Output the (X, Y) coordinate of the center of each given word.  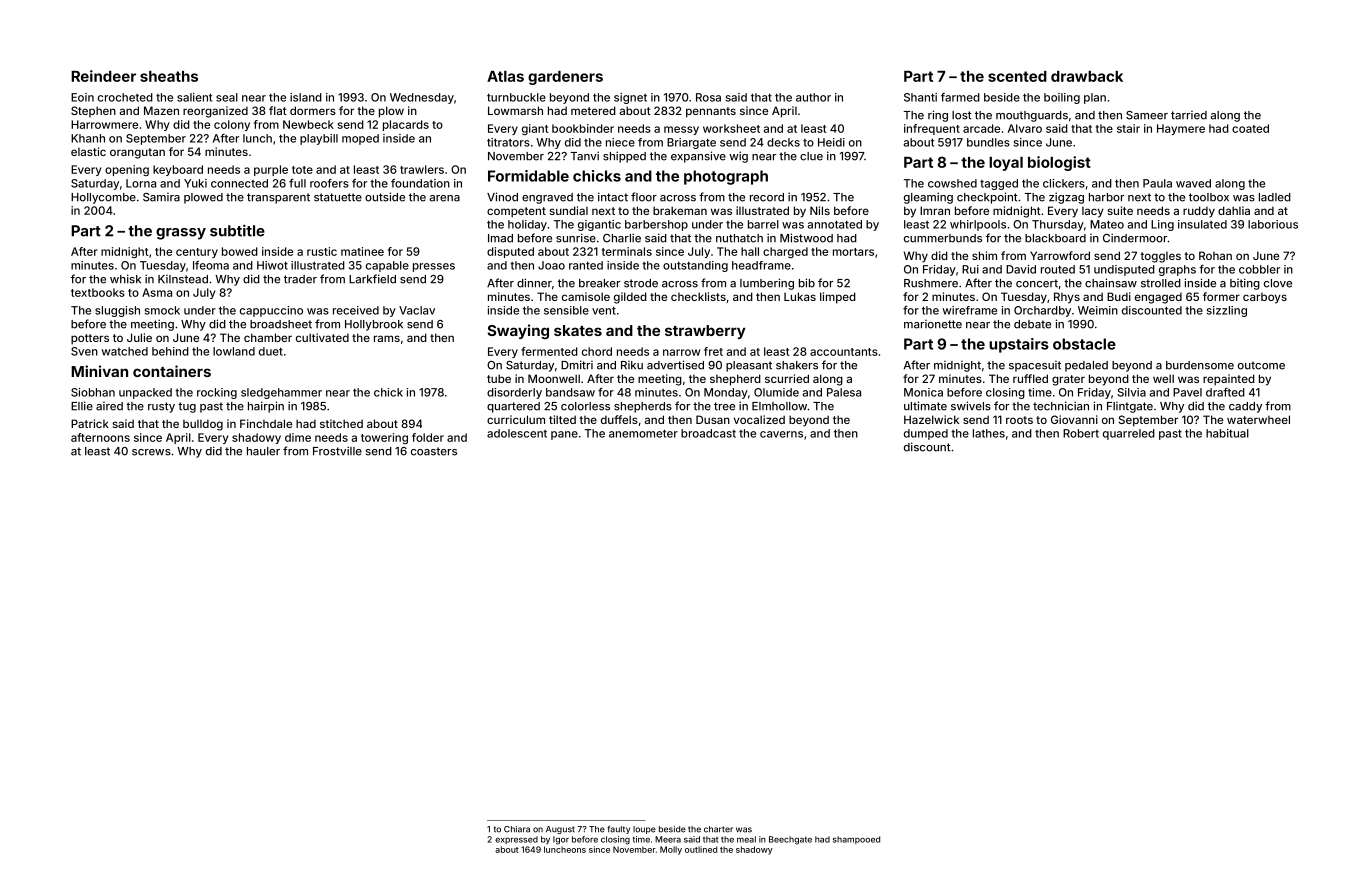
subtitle (237, 231)
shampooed (856, 840)
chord (597, 351)
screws (151, 452)
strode (641, 283)
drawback (1087, 76)
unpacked (145, 393)
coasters (434, 451)
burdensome (1200, 365)
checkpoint (987, 198)
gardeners (565, 78)
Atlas (505, 76)
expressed (516, 840)
